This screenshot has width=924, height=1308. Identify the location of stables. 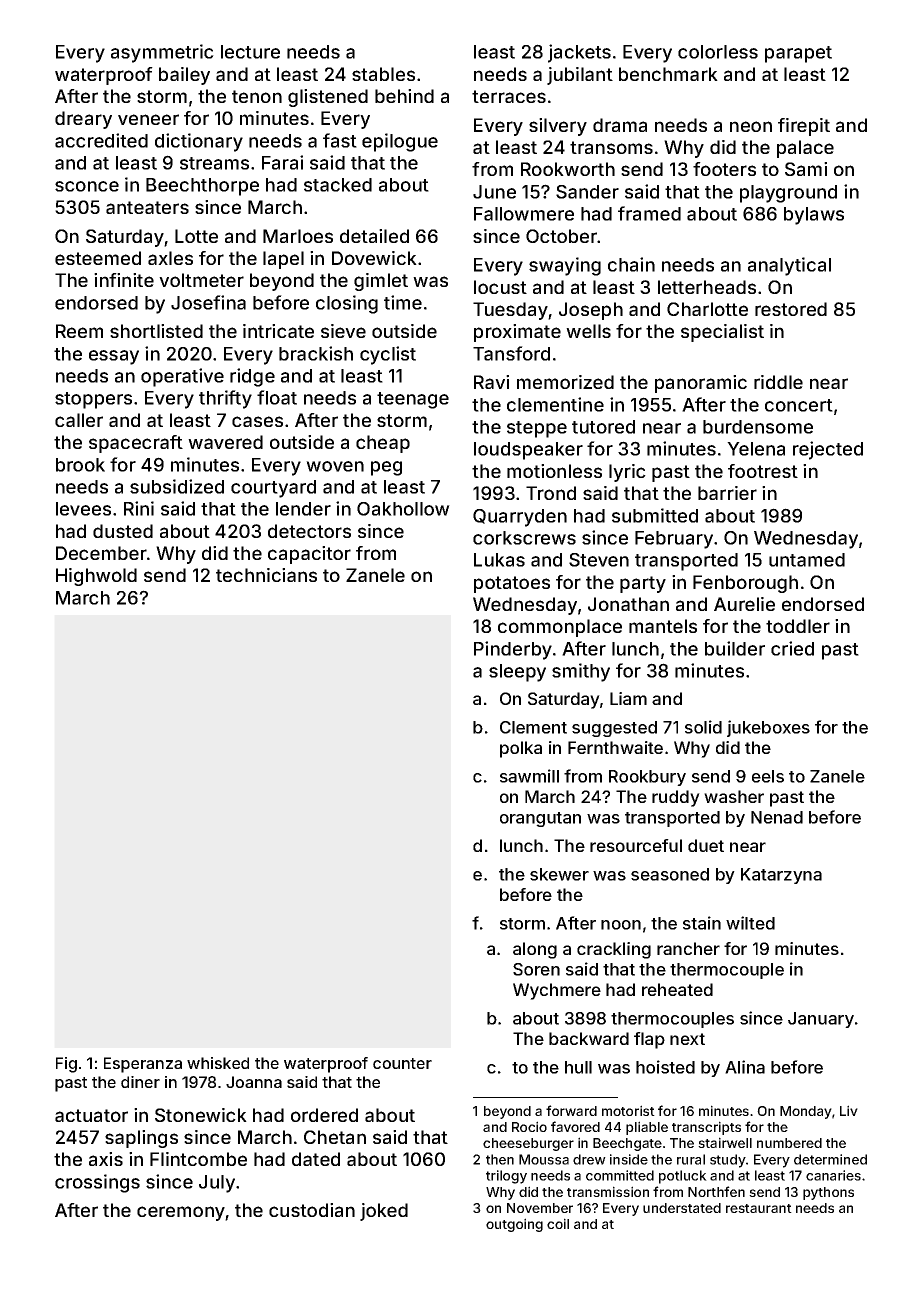
(383, 74).
